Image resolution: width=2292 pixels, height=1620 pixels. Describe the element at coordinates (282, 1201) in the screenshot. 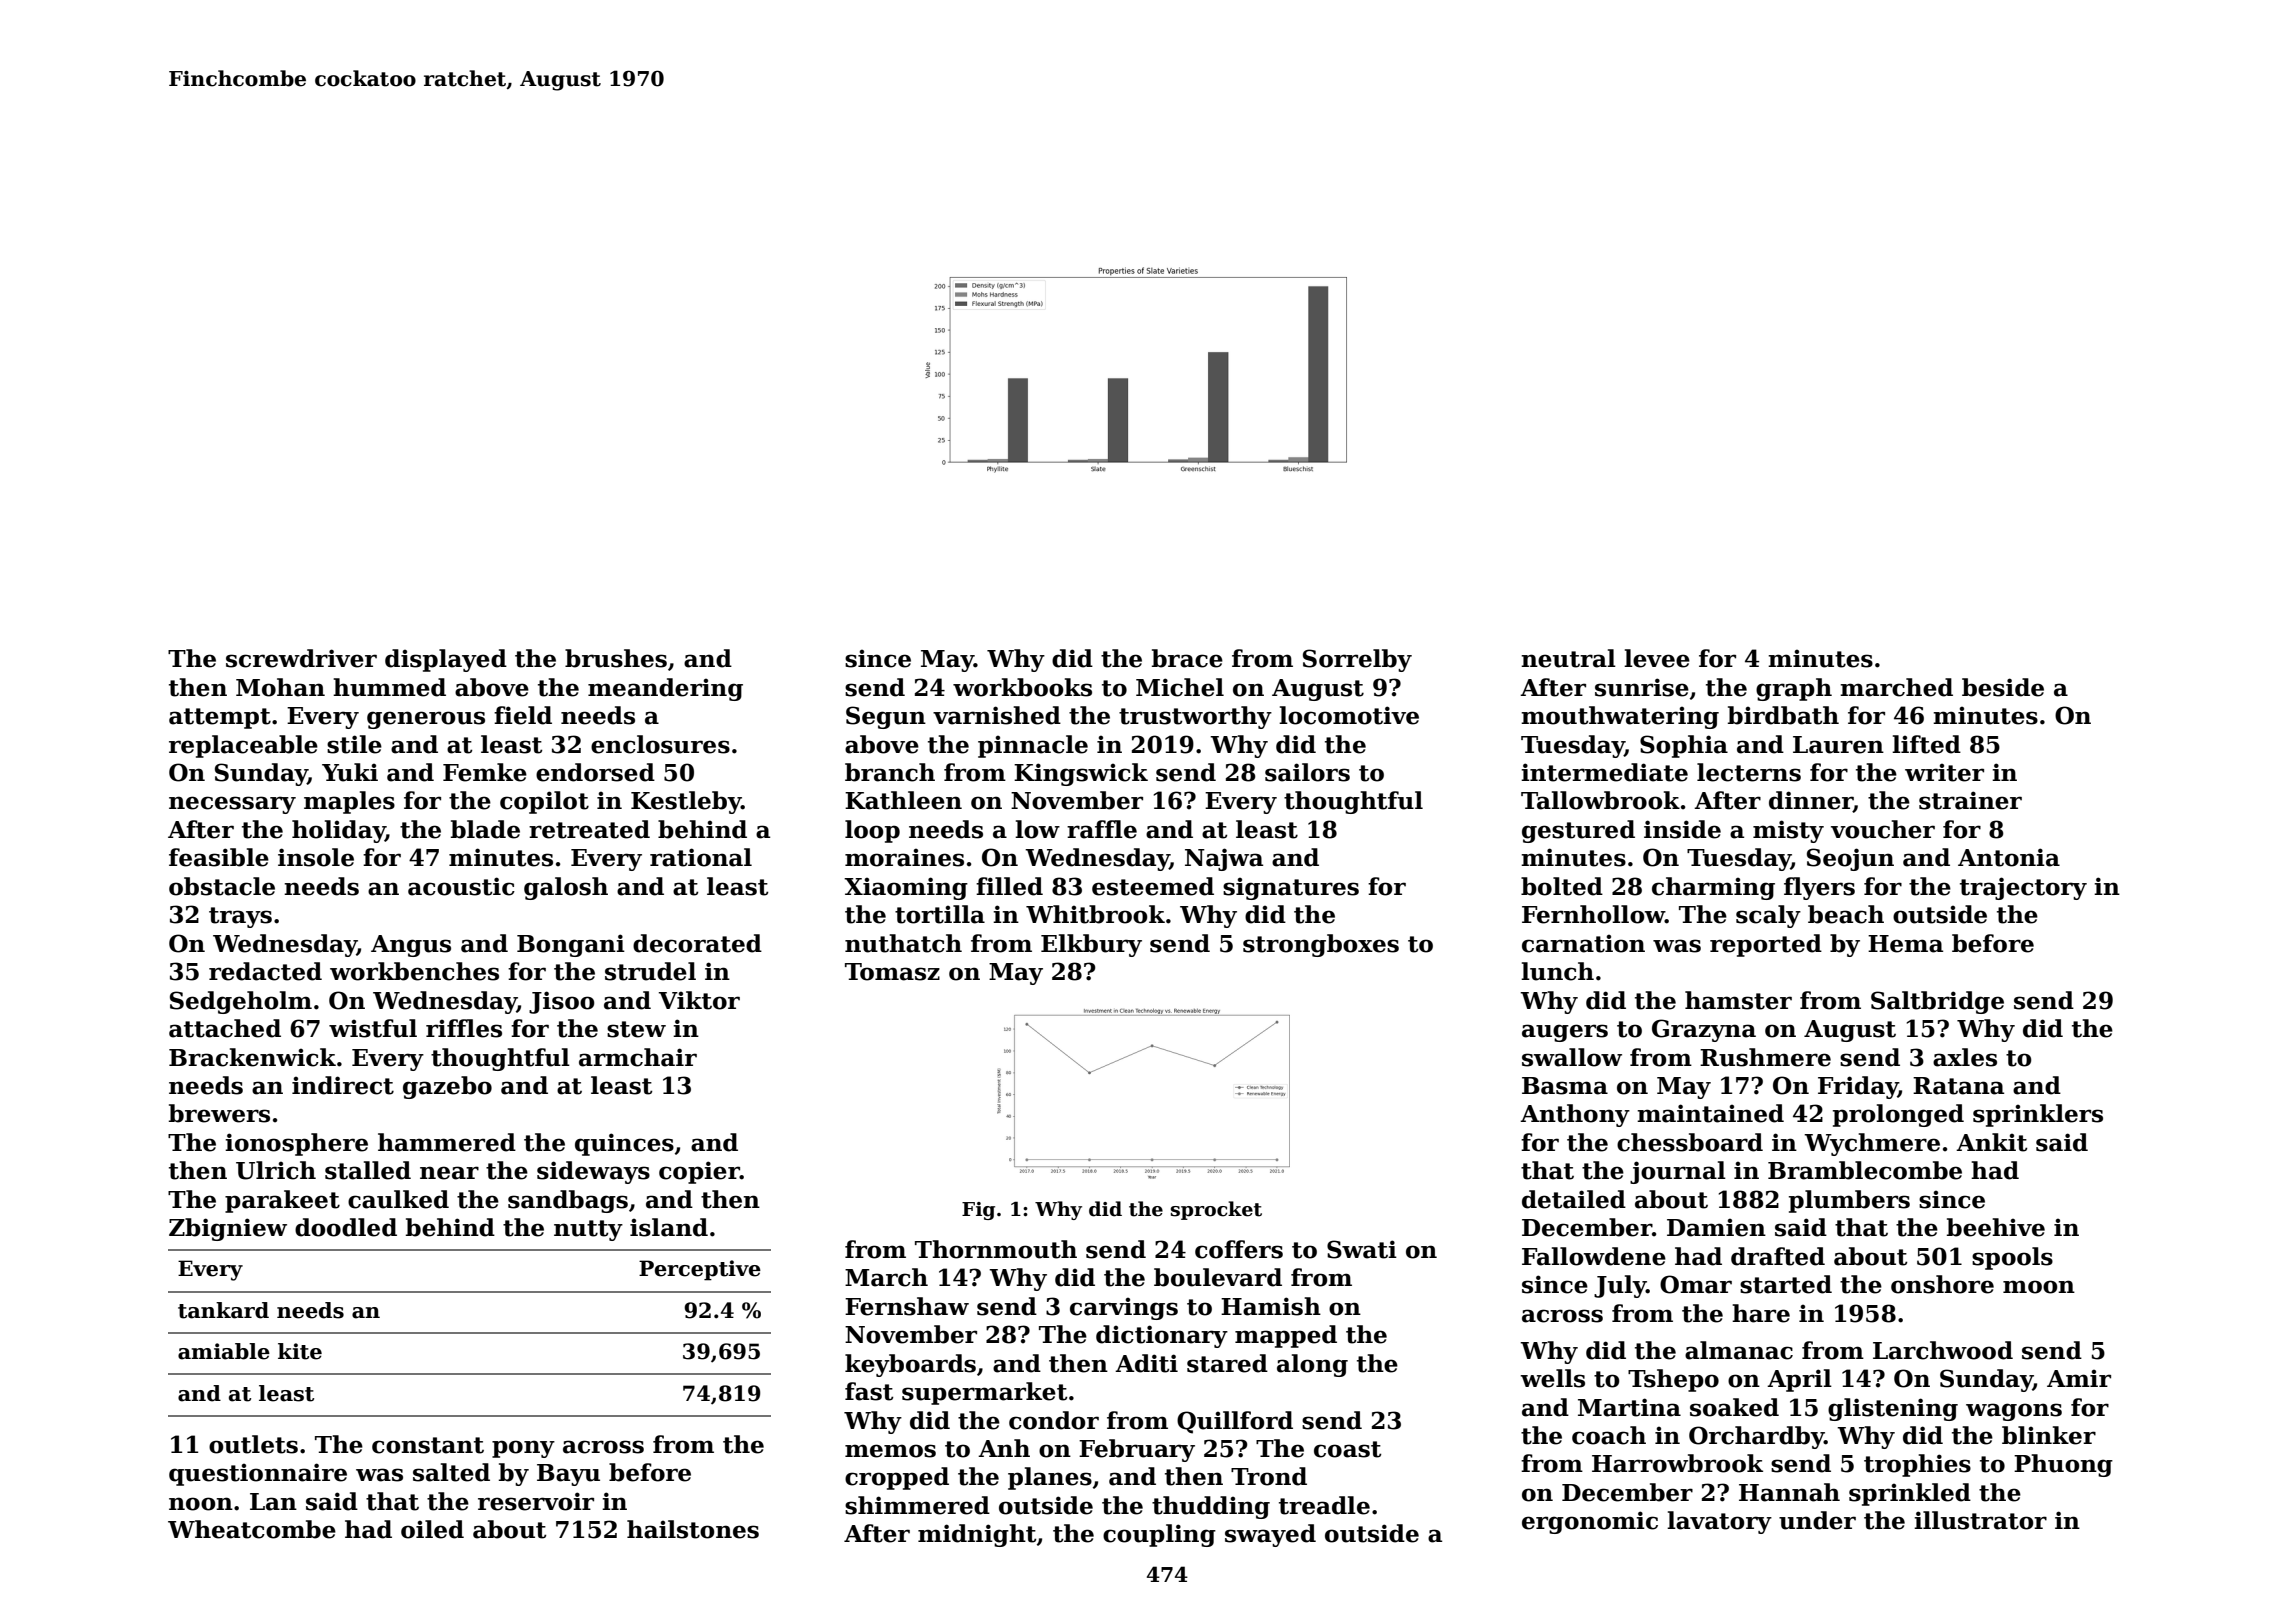

I see `parakeet` at that location.
